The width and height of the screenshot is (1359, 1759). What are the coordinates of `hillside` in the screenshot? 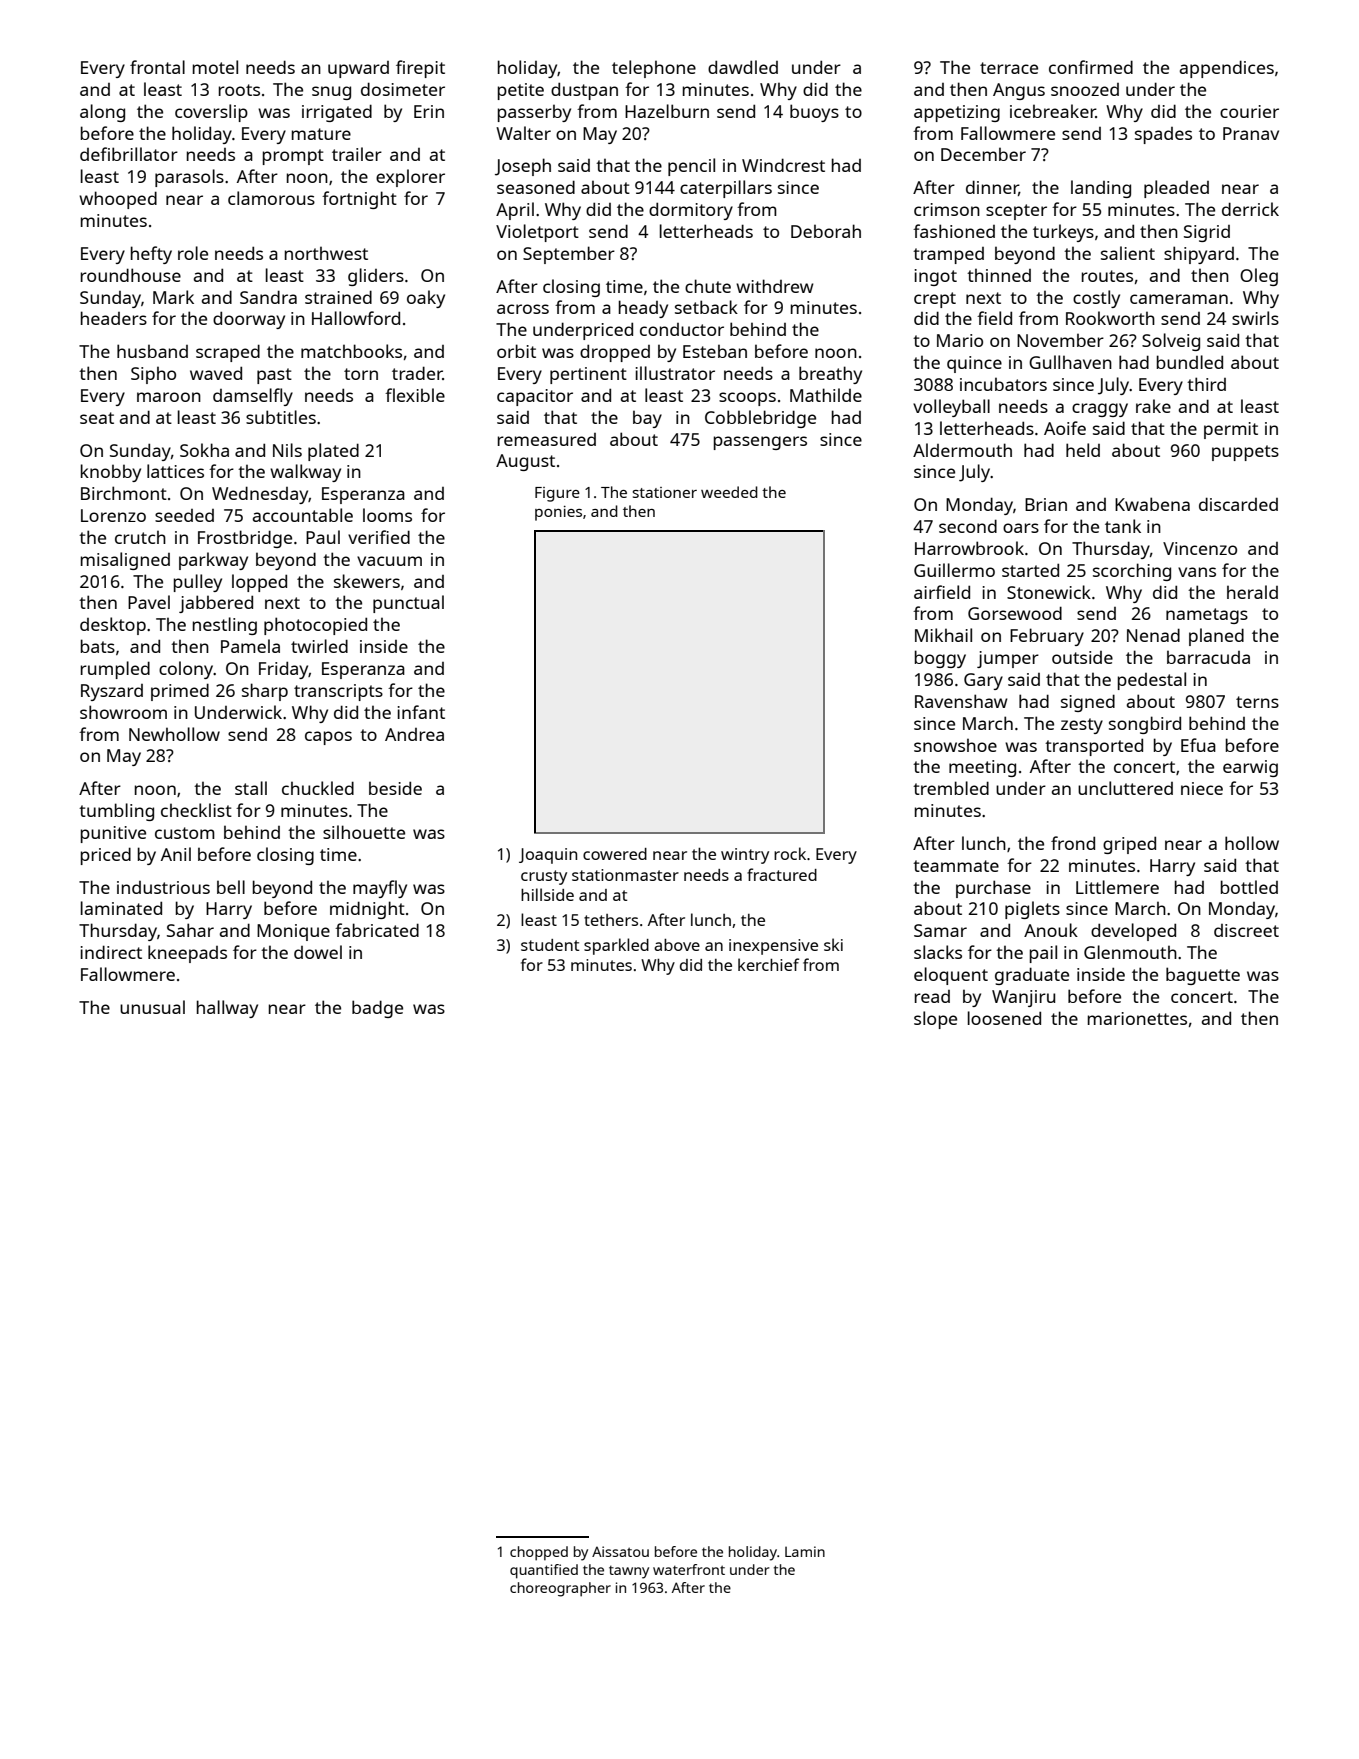 It's located at (547, 894).
